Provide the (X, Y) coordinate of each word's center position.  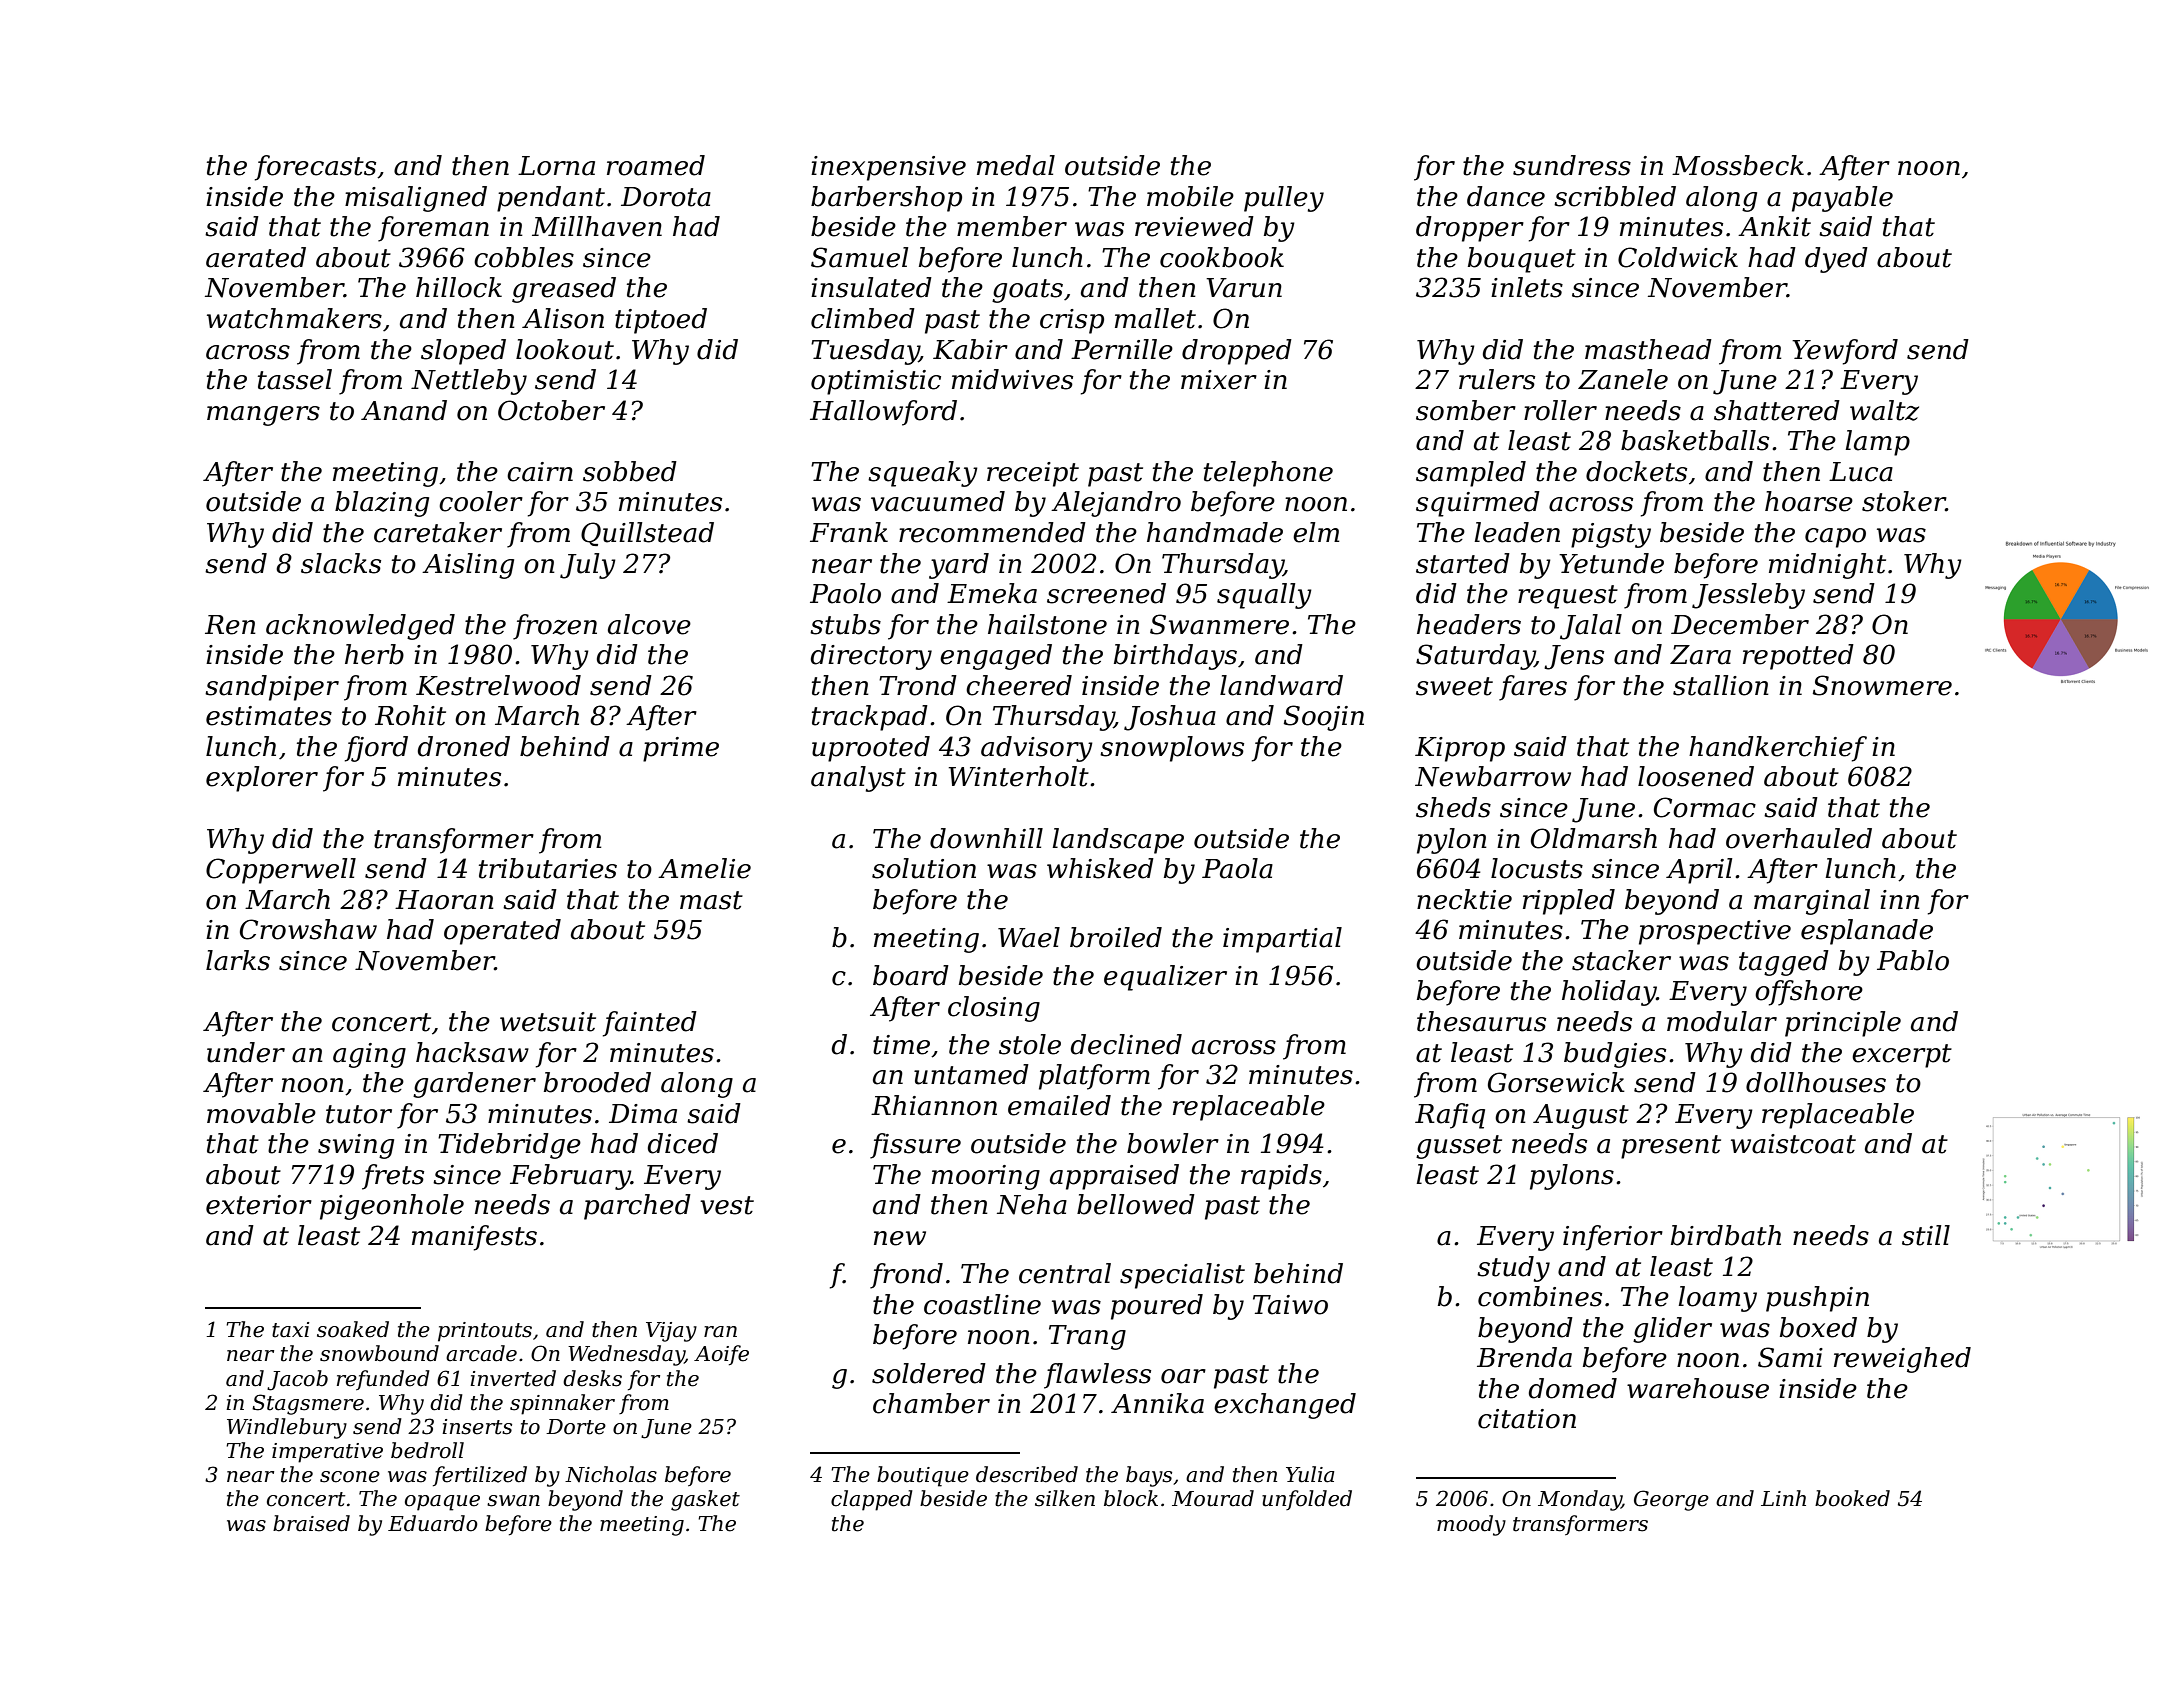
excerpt (1902, 1056)
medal (1016, 165)
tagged (1784, 963)
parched (637, 1207)
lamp (1877, 443)
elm (1316, 532)
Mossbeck (1738, 165)
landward (1281, 685)
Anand (404, 410)
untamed (971, 1074)
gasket (705, 1500)
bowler (1173, 1143)
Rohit (410, 715)
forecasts (315, 168)
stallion (1721, 685)
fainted (650, 1024)
